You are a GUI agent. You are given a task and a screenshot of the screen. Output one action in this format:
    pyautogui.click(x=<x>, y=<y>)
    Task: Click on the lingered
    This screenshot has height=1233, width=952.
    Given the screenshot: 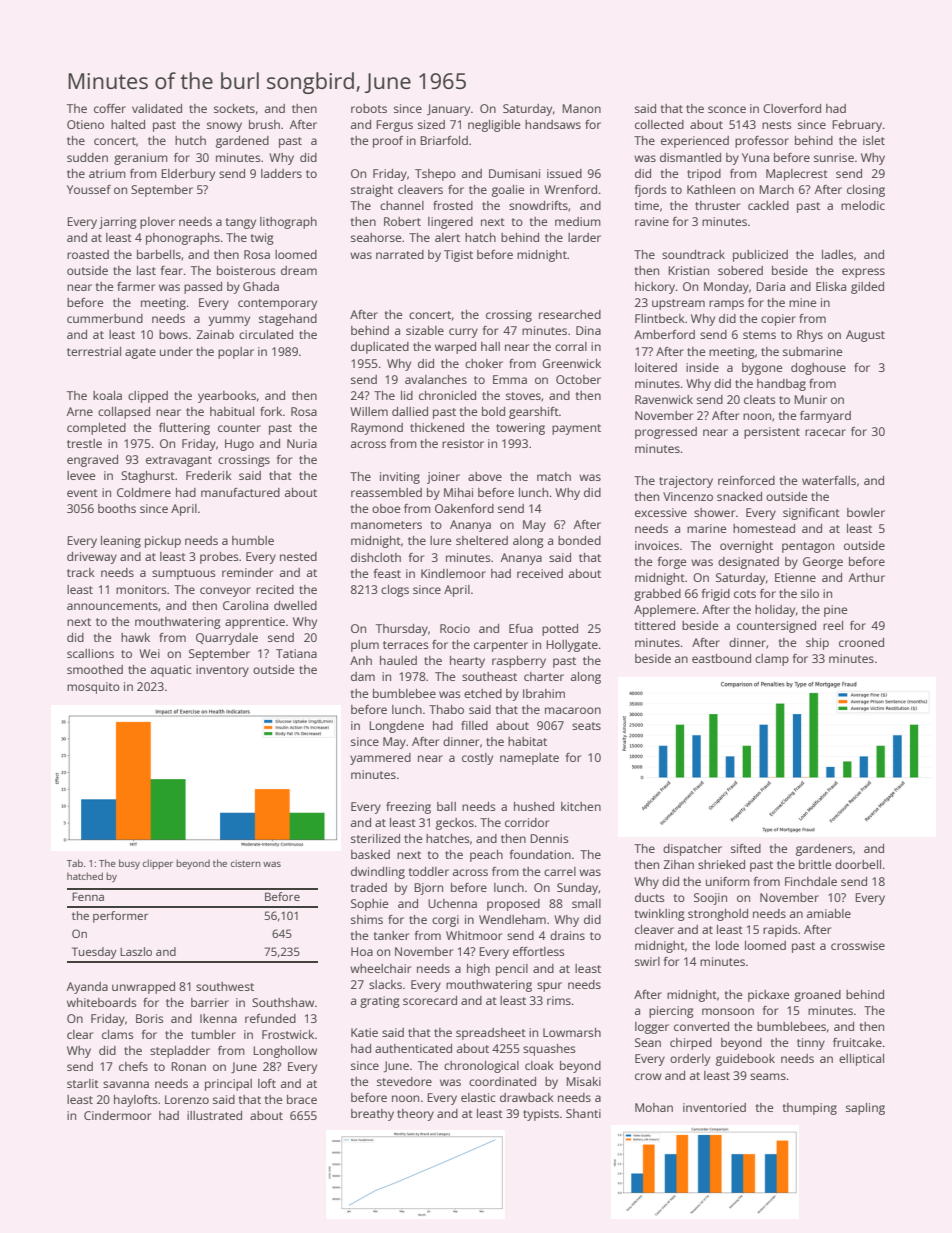 What is the action you would take?
    pyautogui.click(x=450, y=223)
